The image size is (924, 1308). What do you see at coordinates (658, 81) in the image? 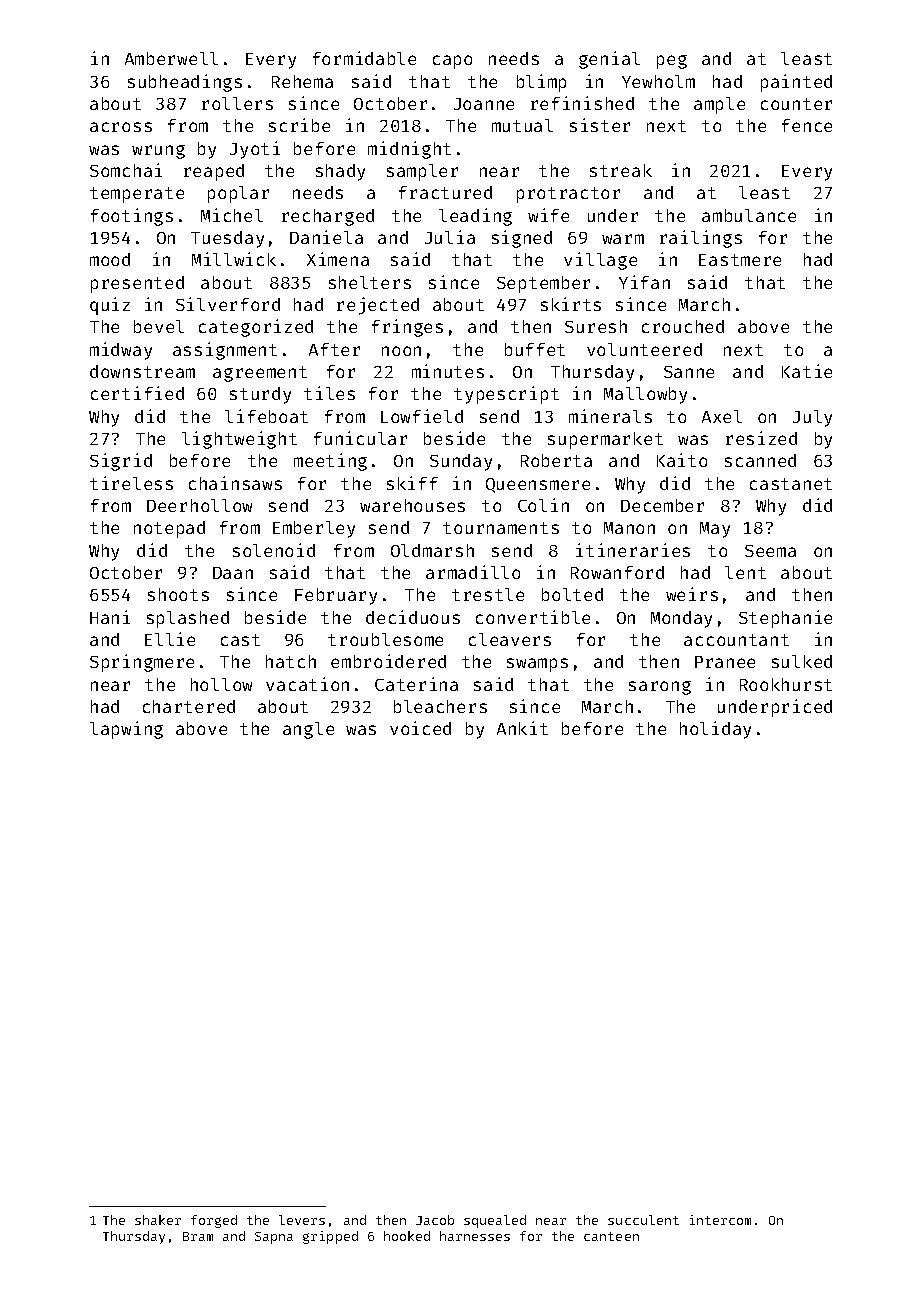
I see `Yewholm` at bounding box center [658, 81].
